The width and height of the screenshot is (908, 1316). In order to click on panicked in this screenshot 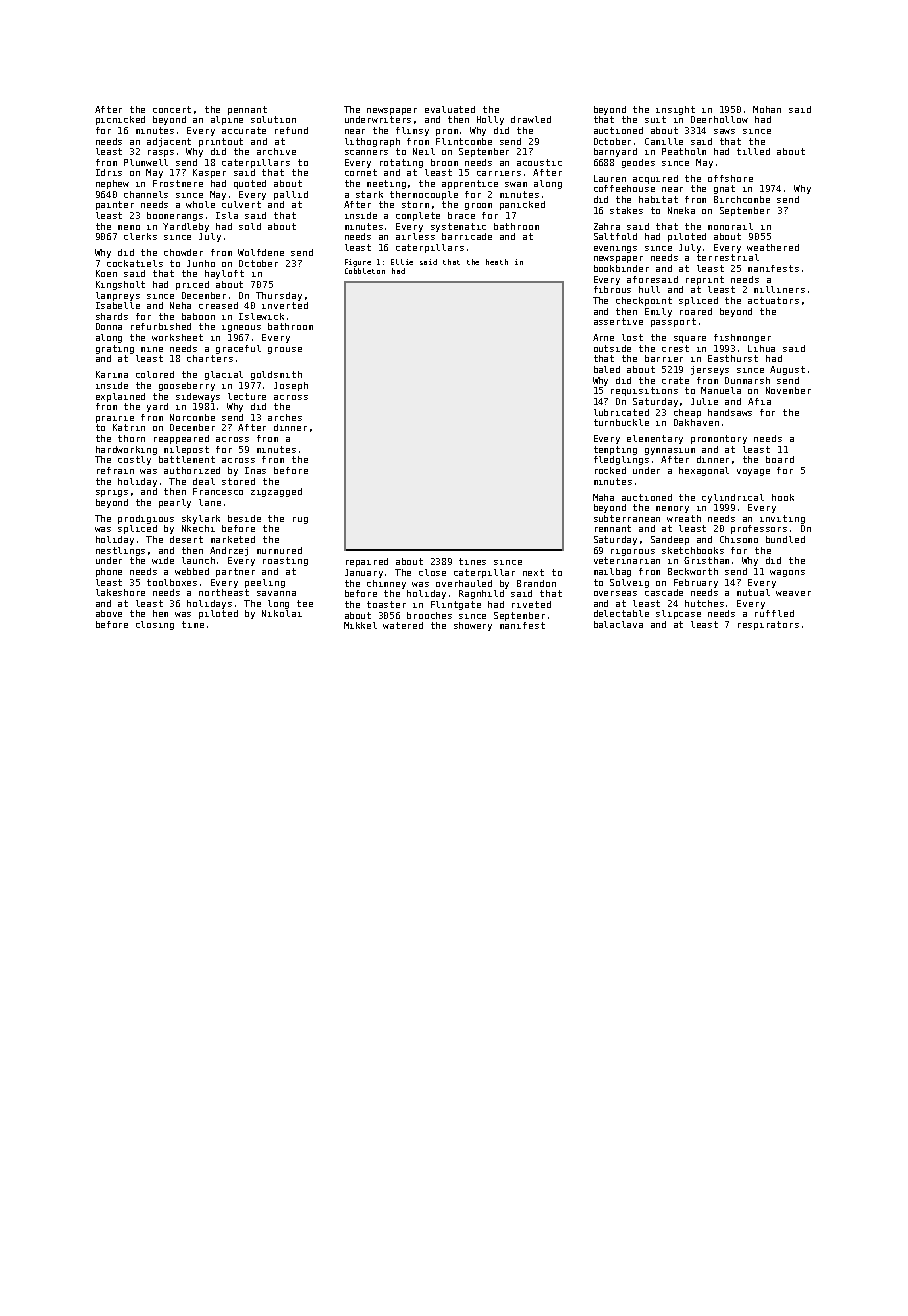, I will do `click(522, 205)`.
